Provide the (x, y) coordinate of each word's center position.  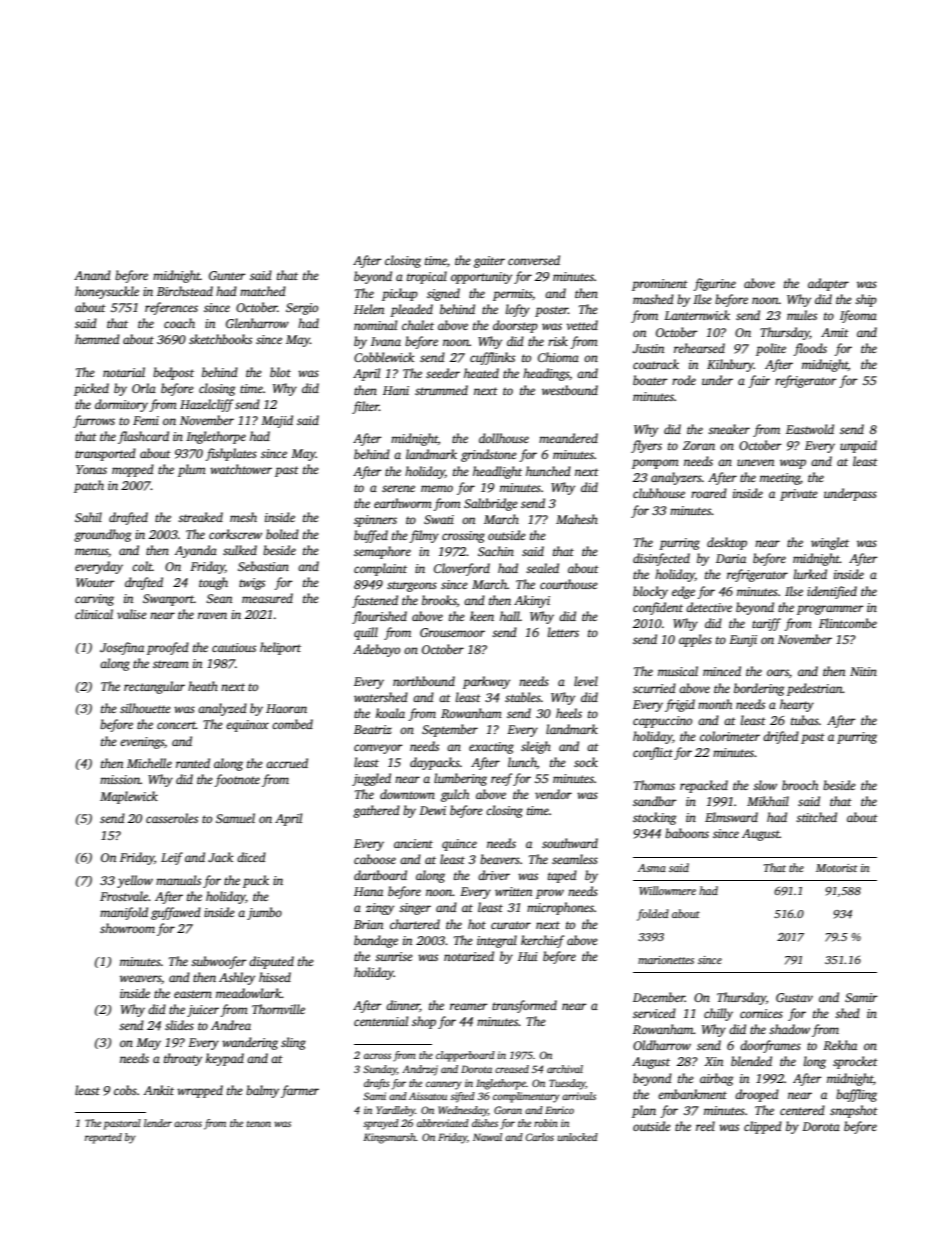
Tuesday (567, 1084)
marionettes (666, 960)
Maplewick (129, 797)
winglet (830, 543)
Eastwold (810, 429)
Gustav (794, 997)
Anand (92, 275)
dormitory (121, 405)
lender (158, 1123)
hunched (548, 471)
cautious (234, 647)
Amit (835, 332)
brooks (439, 600)
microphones (560, 908)
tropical (427, 277)
